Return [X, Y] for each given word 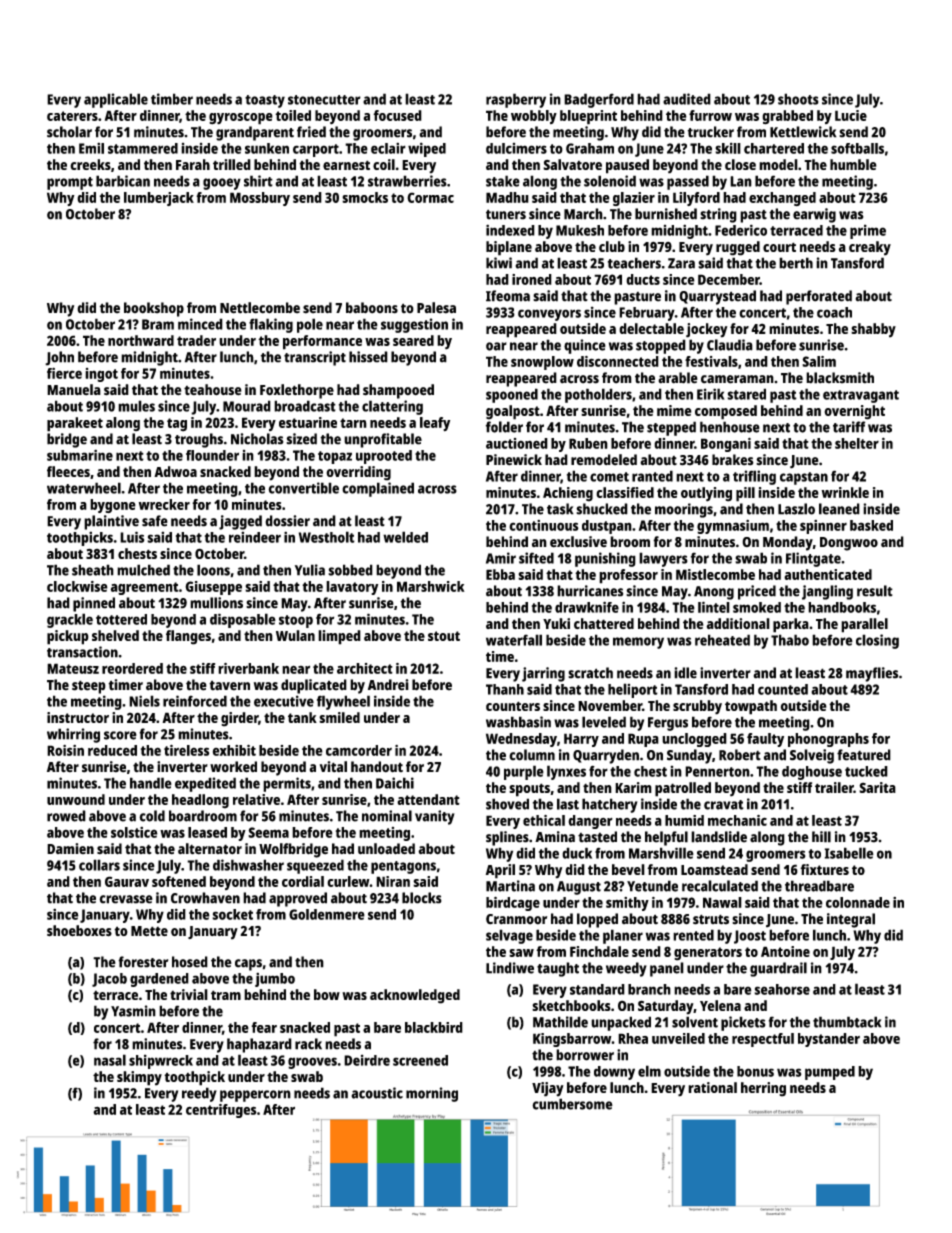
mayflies [872, 674]
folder [504, 427]
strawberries [407, 181]
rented [693, 935]
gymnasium [733, 526]
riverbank [248, 668]
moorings [684, 510]
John [59, 358]
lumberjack [159, 199]
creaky [870, 248]
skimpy [139, 1078]
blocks [422, 898]
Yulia [310, 570]
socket [232, 914]
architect [365, 668]
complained [378, 489]
